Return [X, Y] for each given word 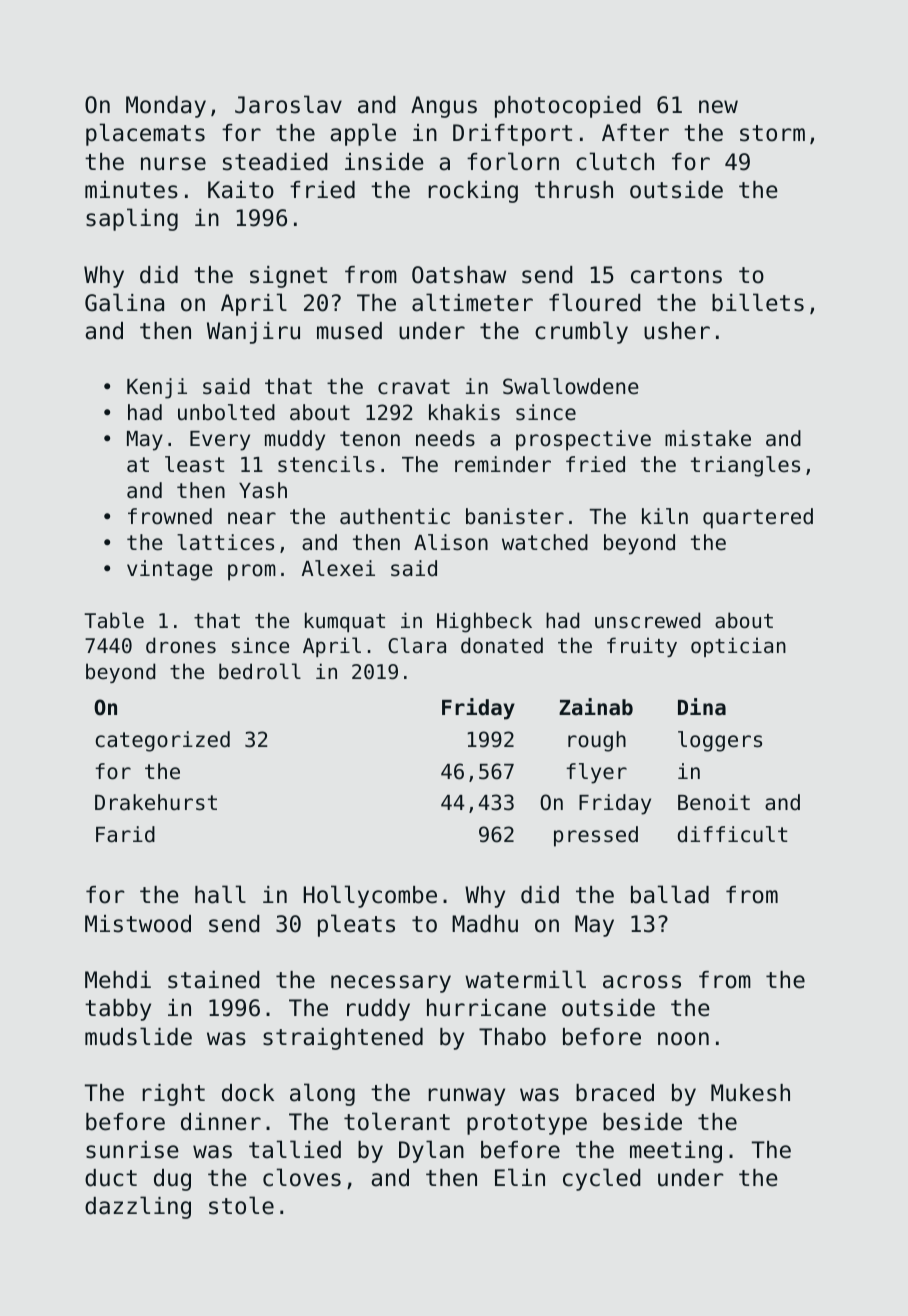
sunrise [132, 1150]
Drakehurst [156, 802]
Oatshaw [459, 275]
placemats [145, 134]
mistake [708, 438]
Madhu [485, 924]
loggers [720, 741]
